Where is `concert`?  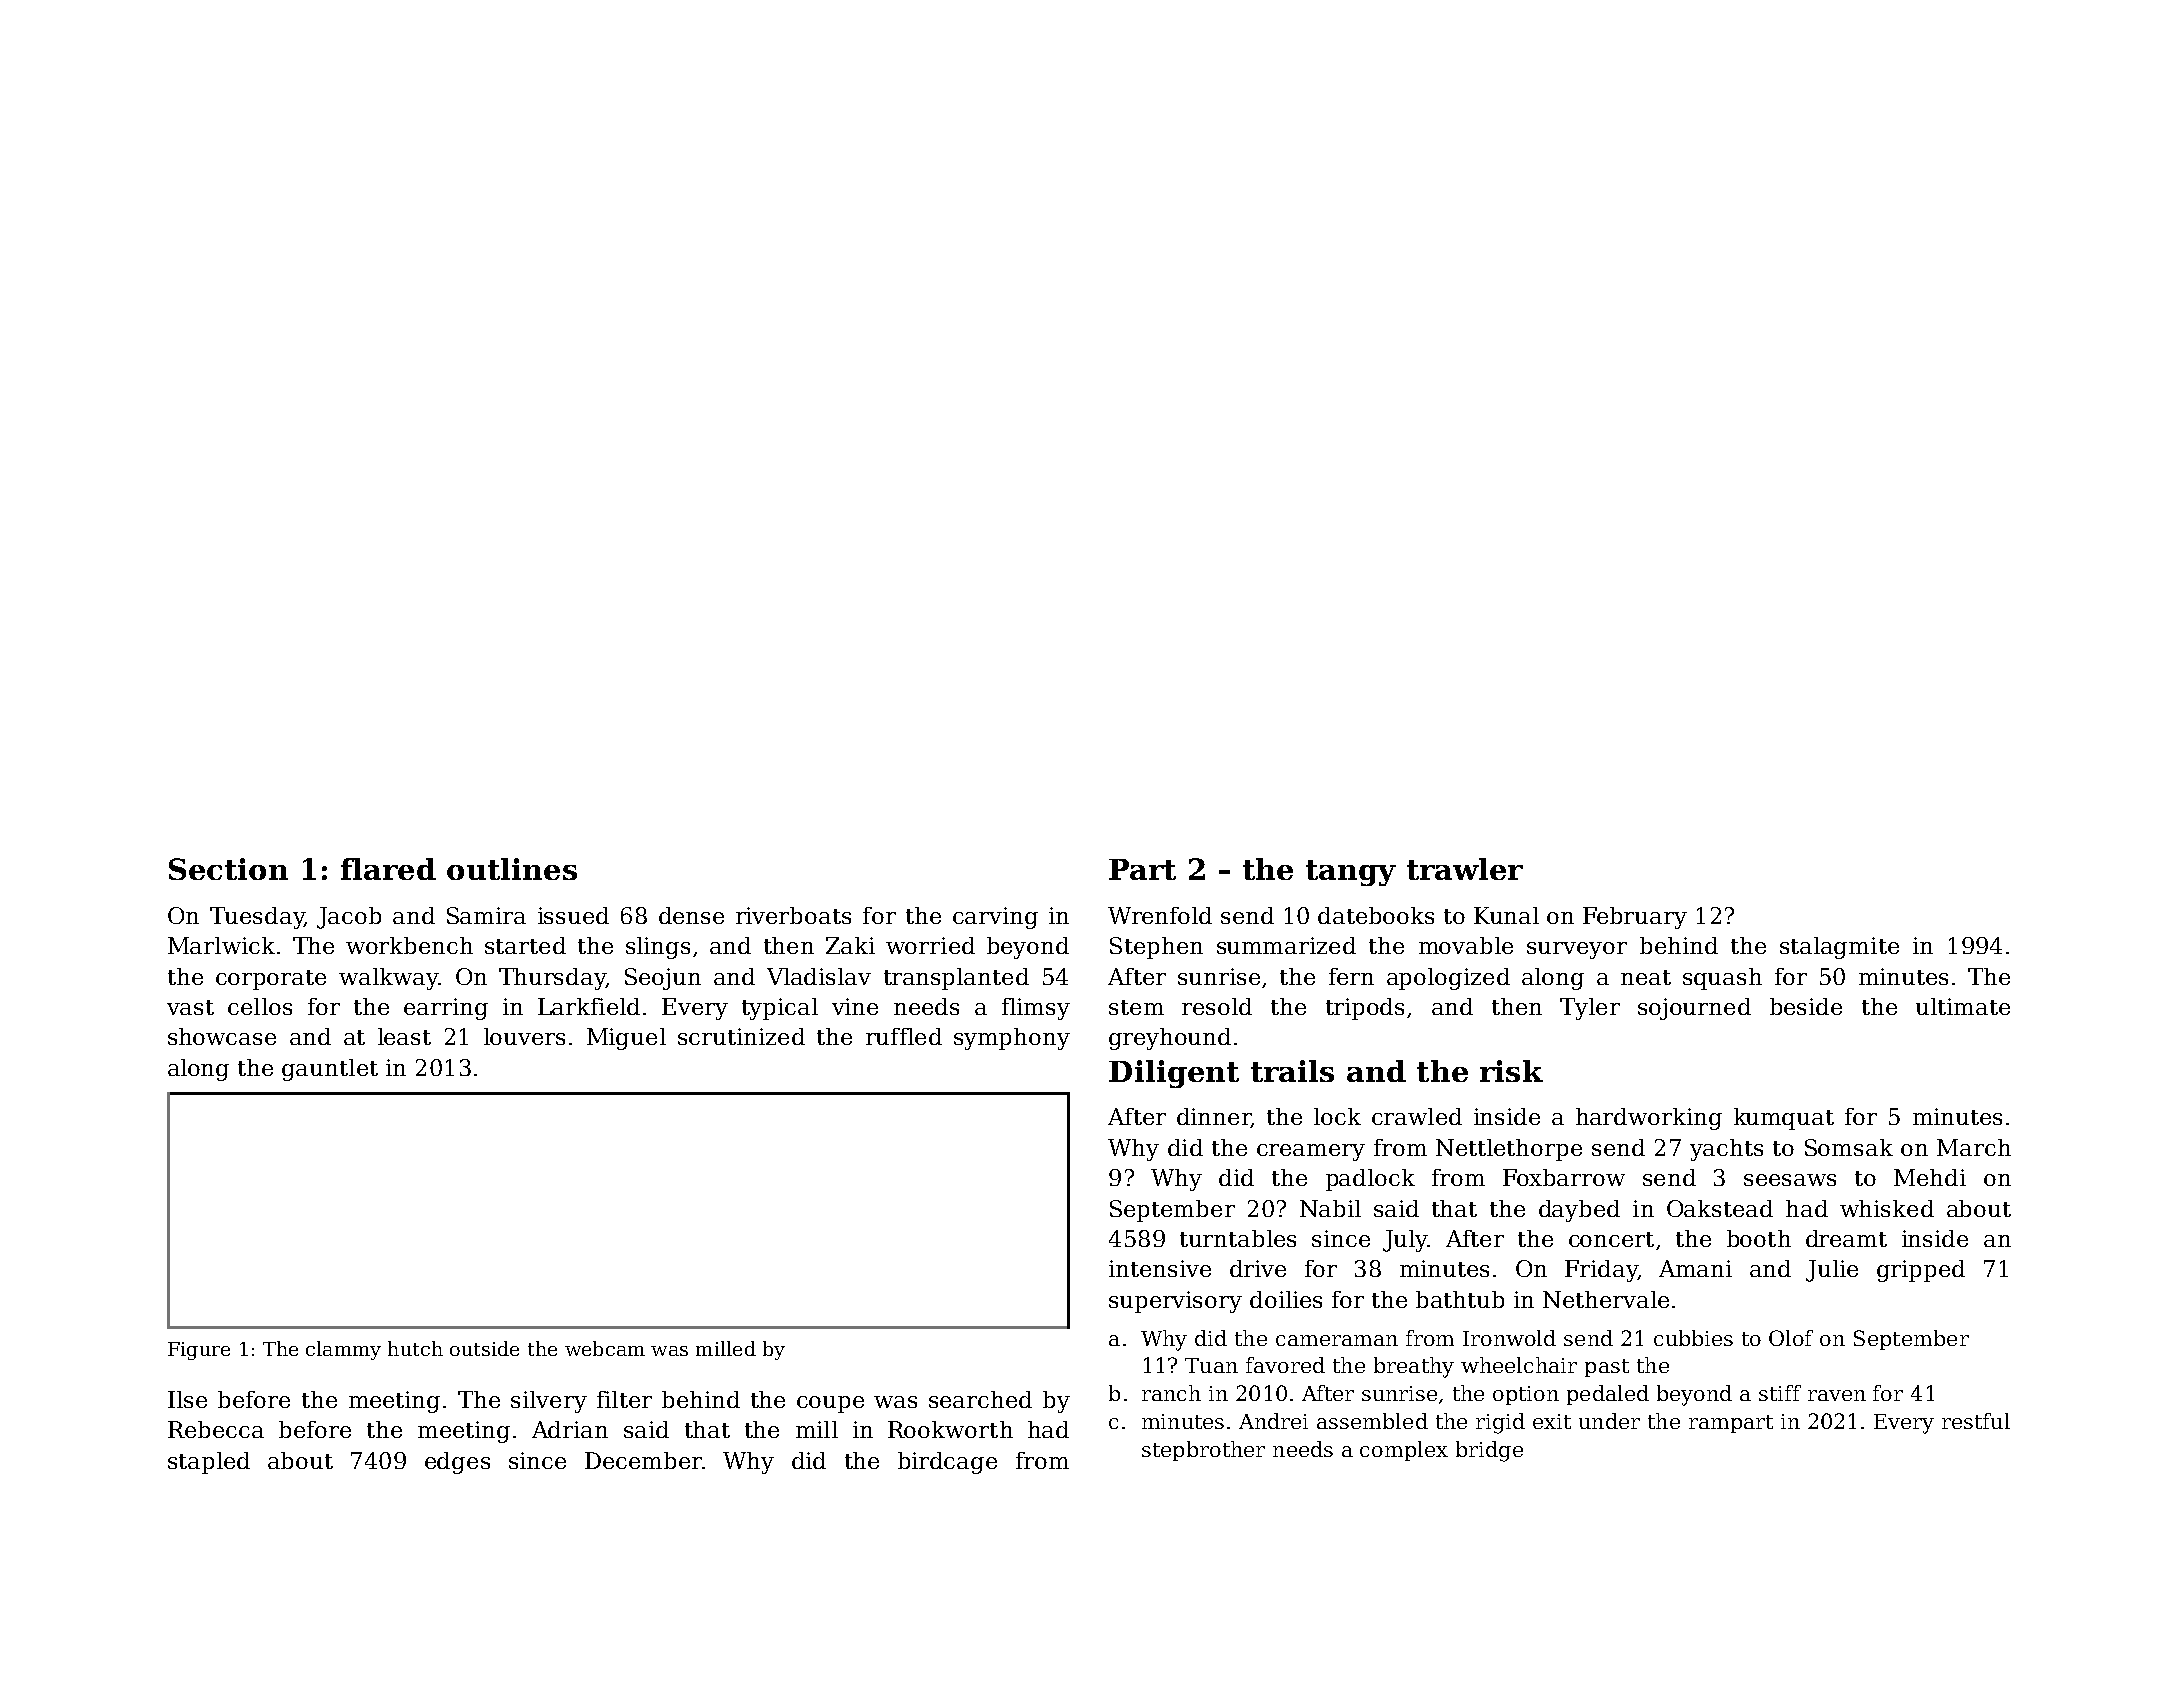
concert is located at coordinates (1611, 1239).
